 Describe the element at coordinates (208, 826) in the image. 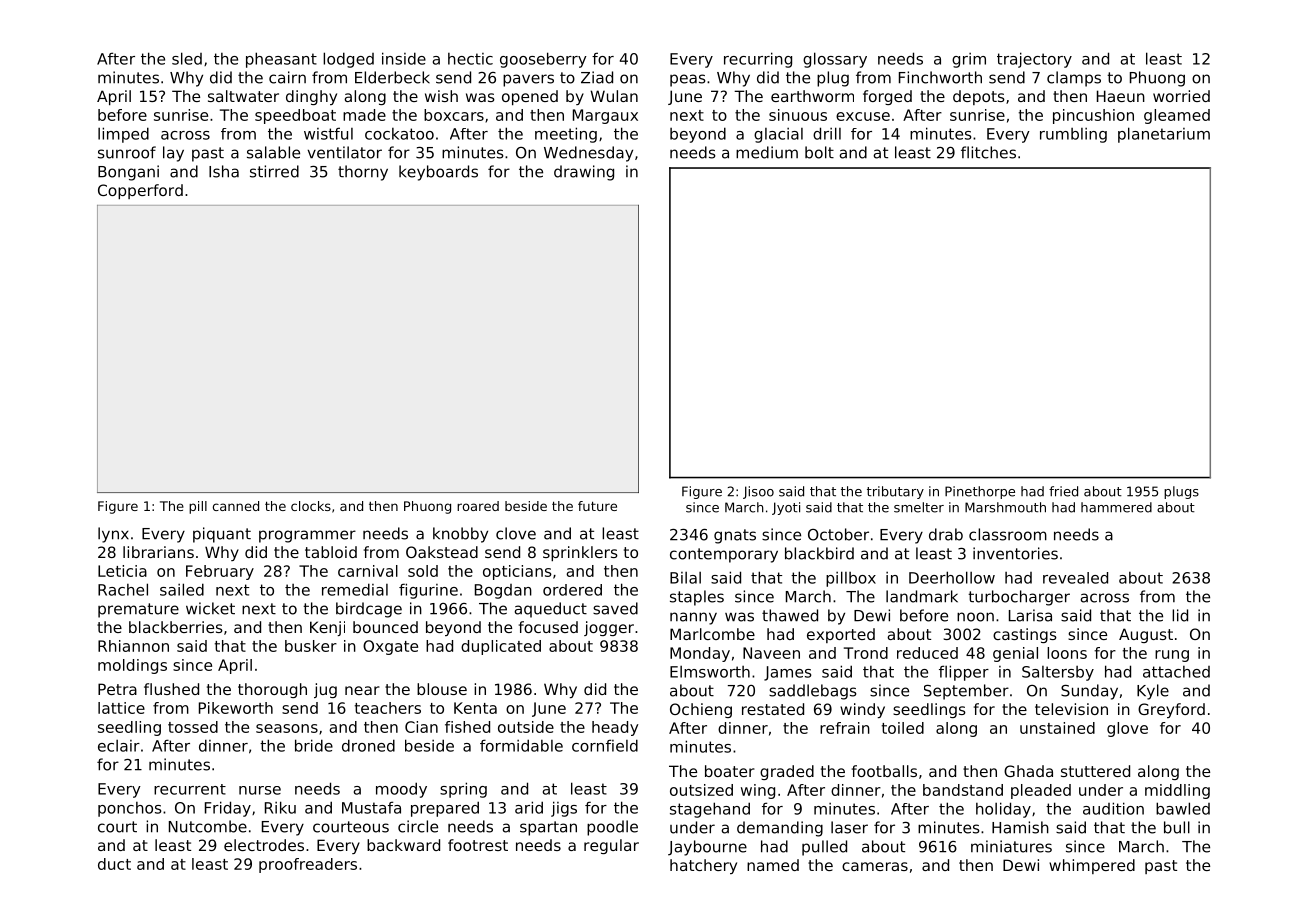

I see `Nutcombe` at that location.
